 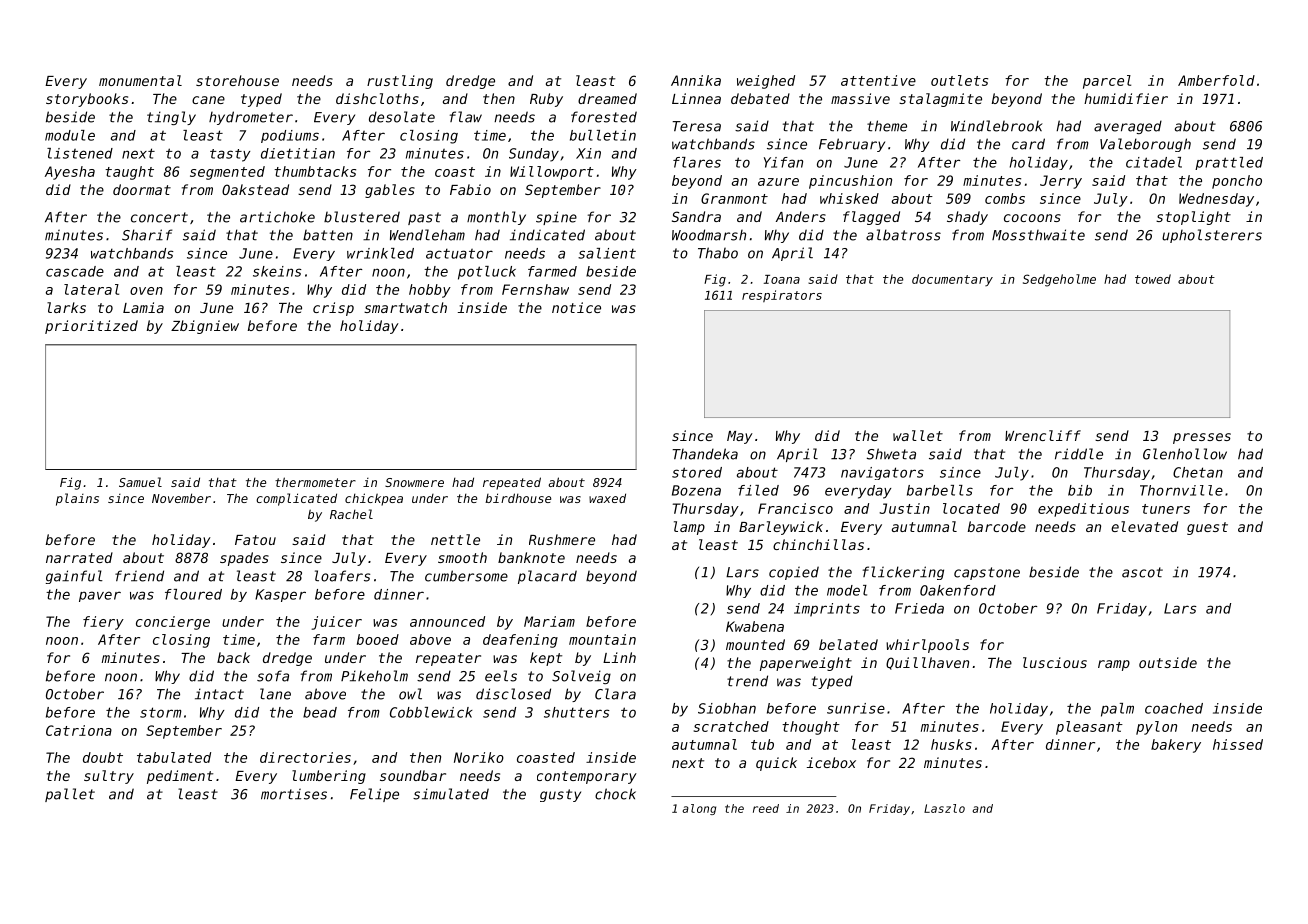 I want to click on Ruby, so click(x=546, y=100).
